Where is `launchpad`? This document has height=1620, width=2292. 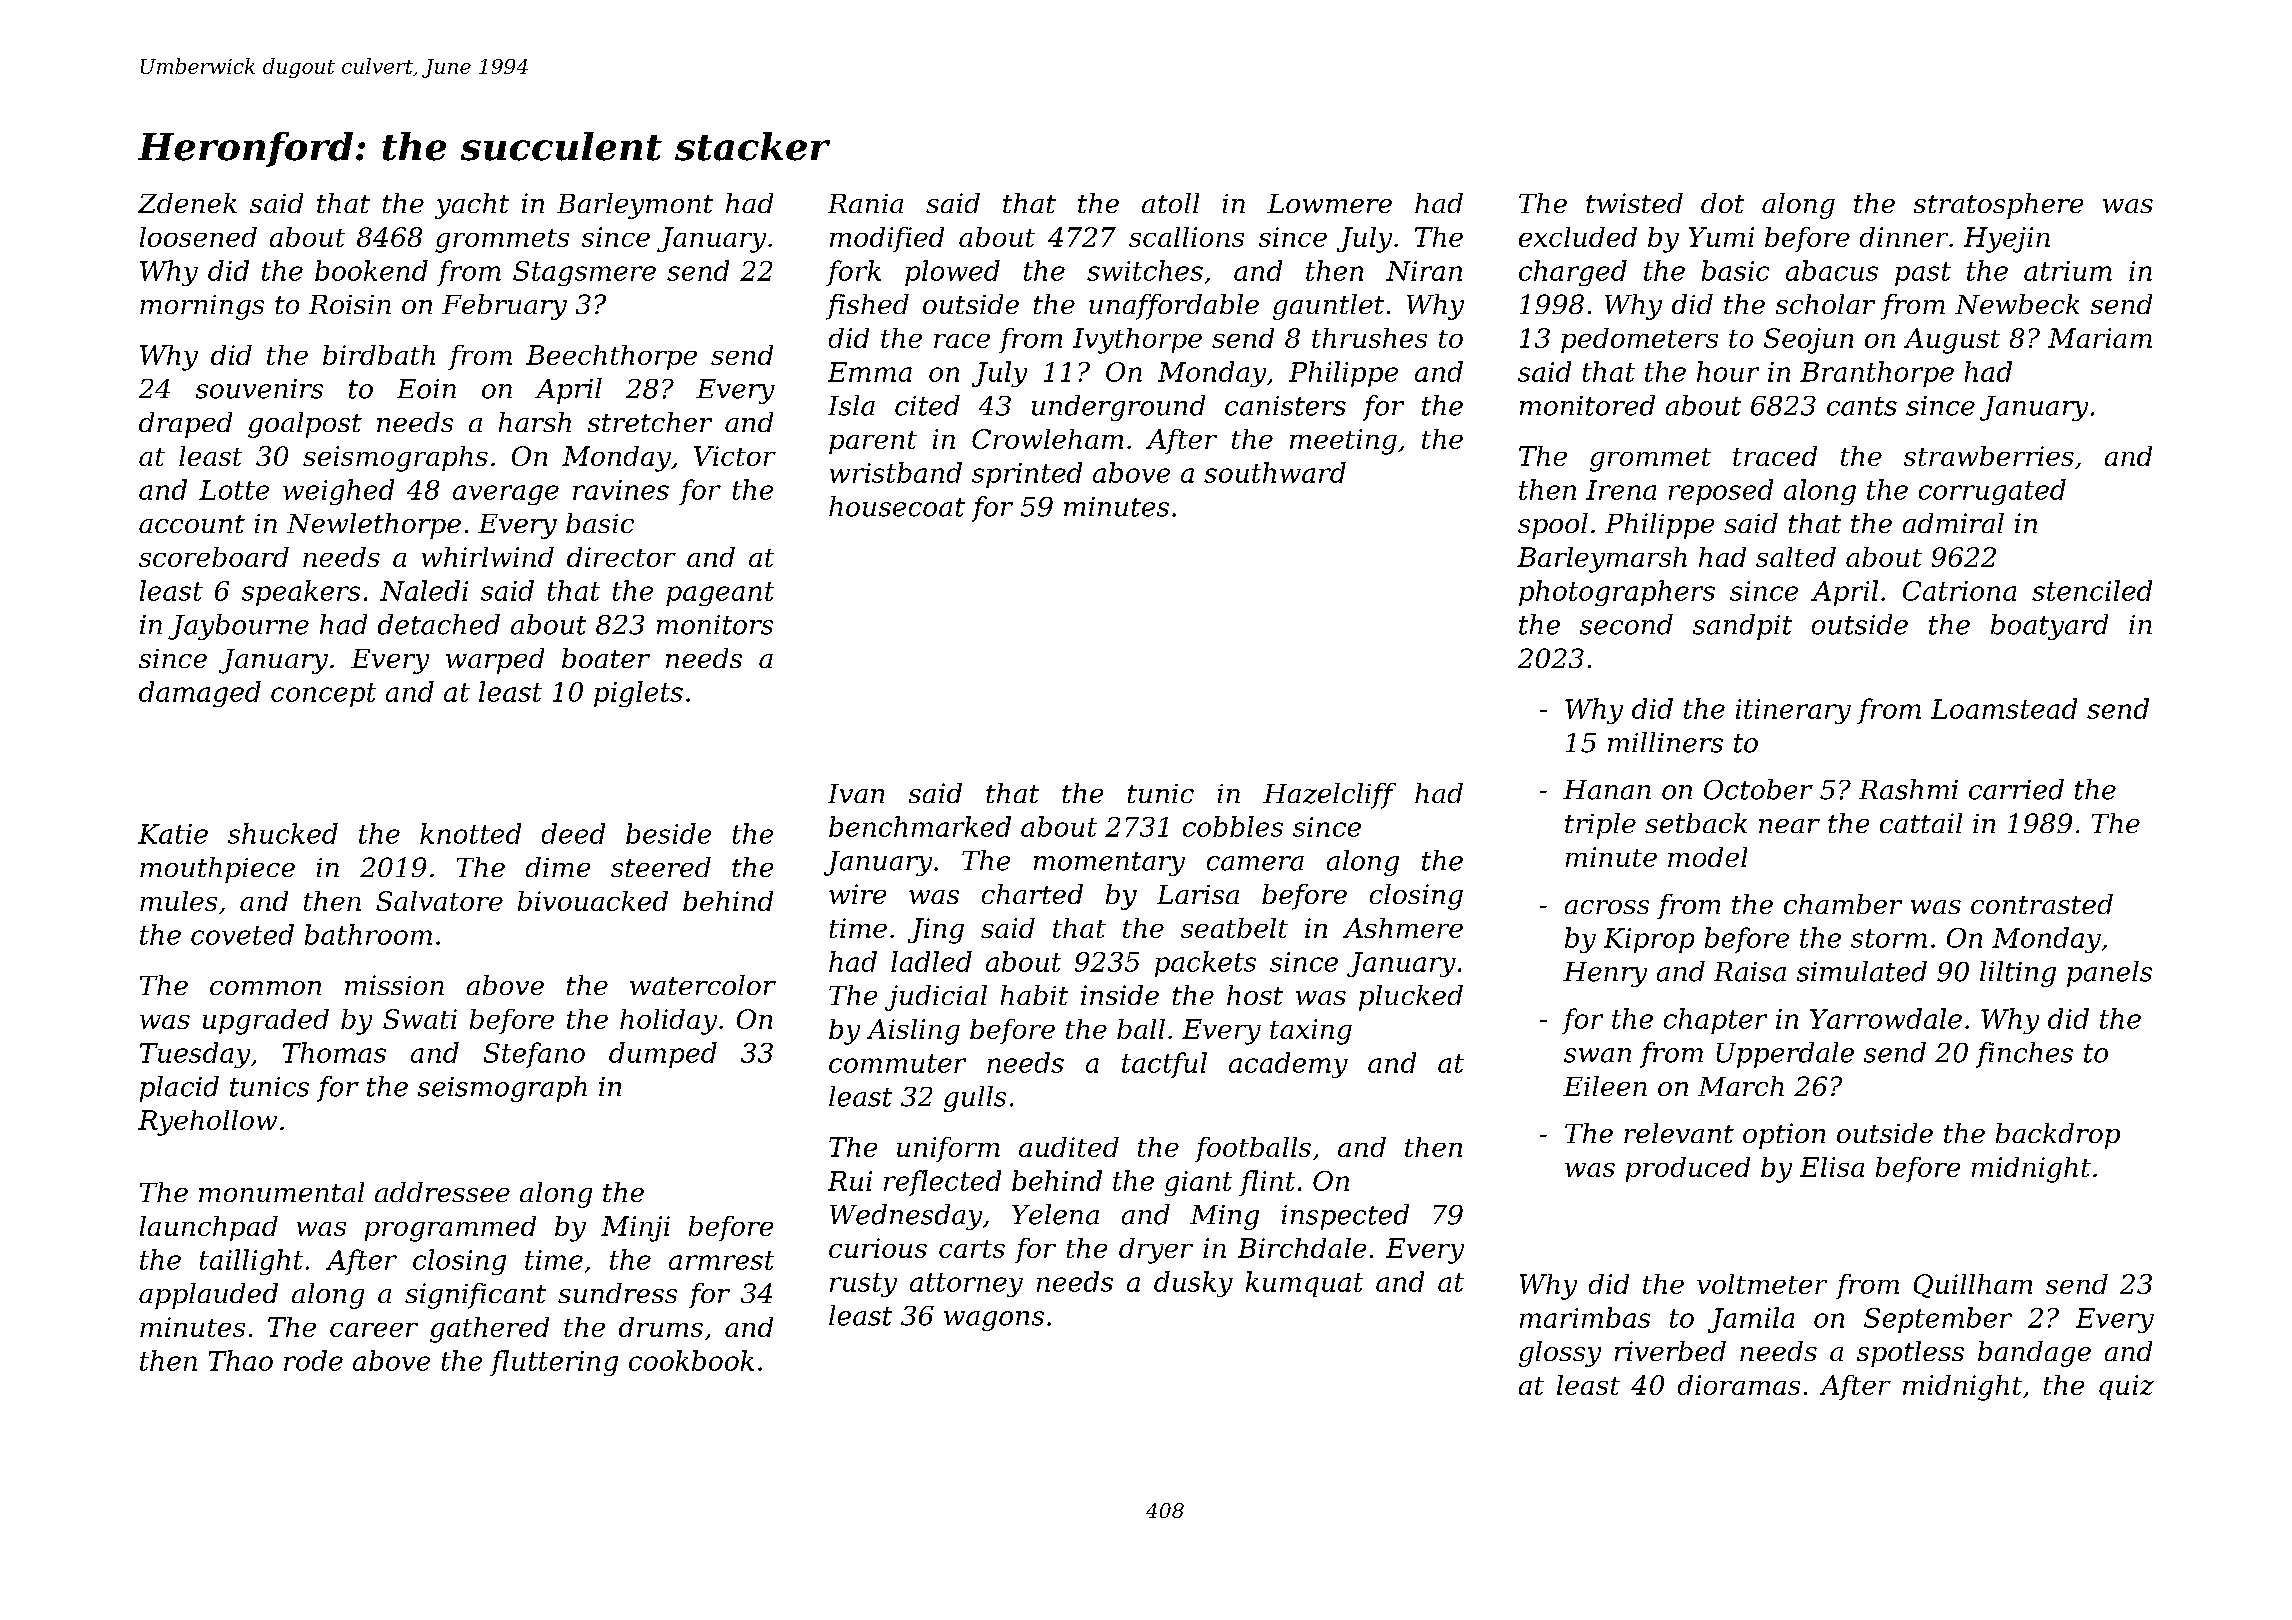 launchpad is located at coordinates (209, 1228).
